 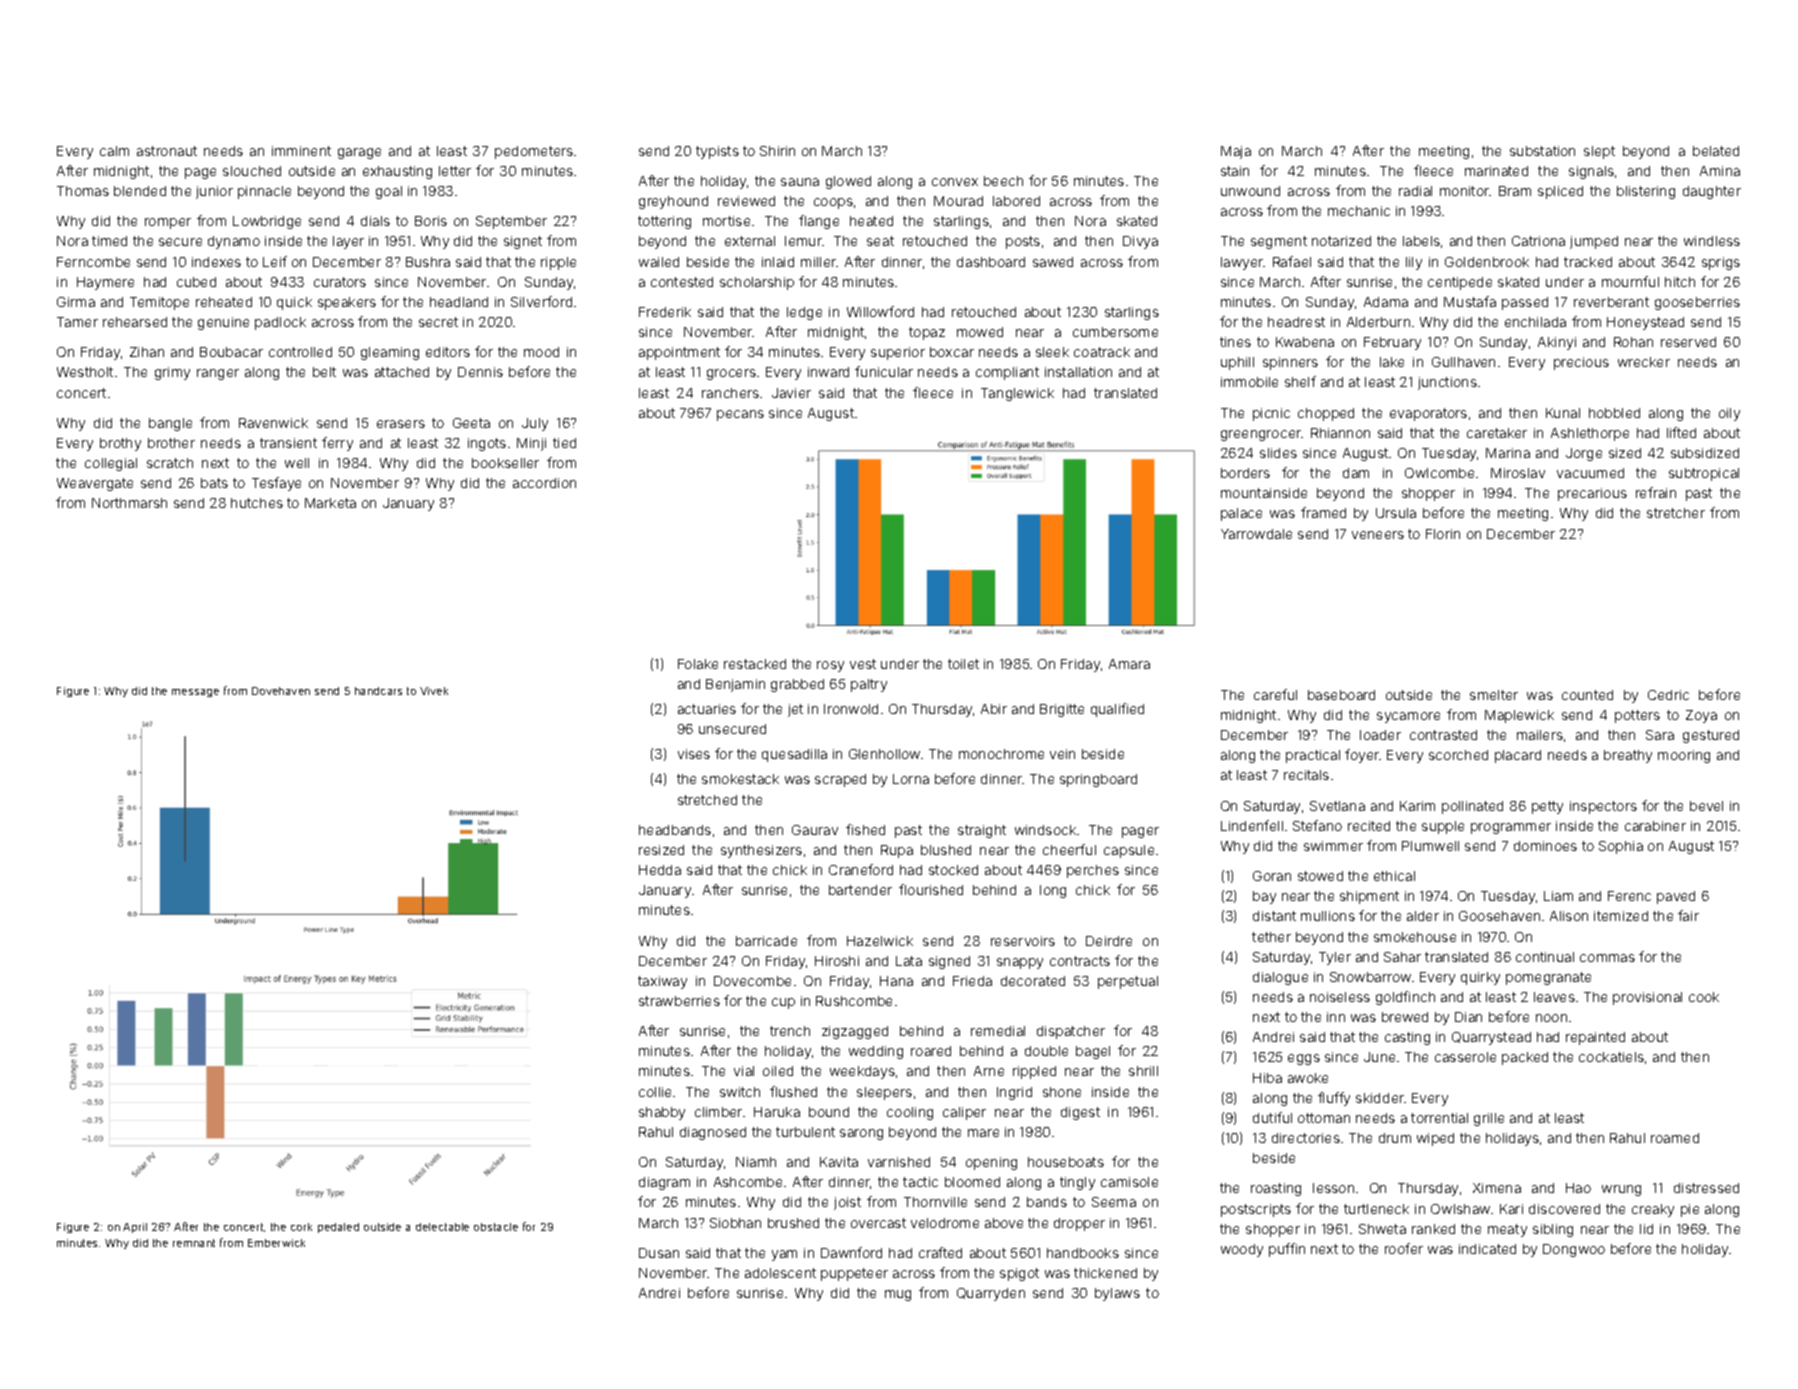 I want to click on roamed, so click(x=1675, y=1138).
